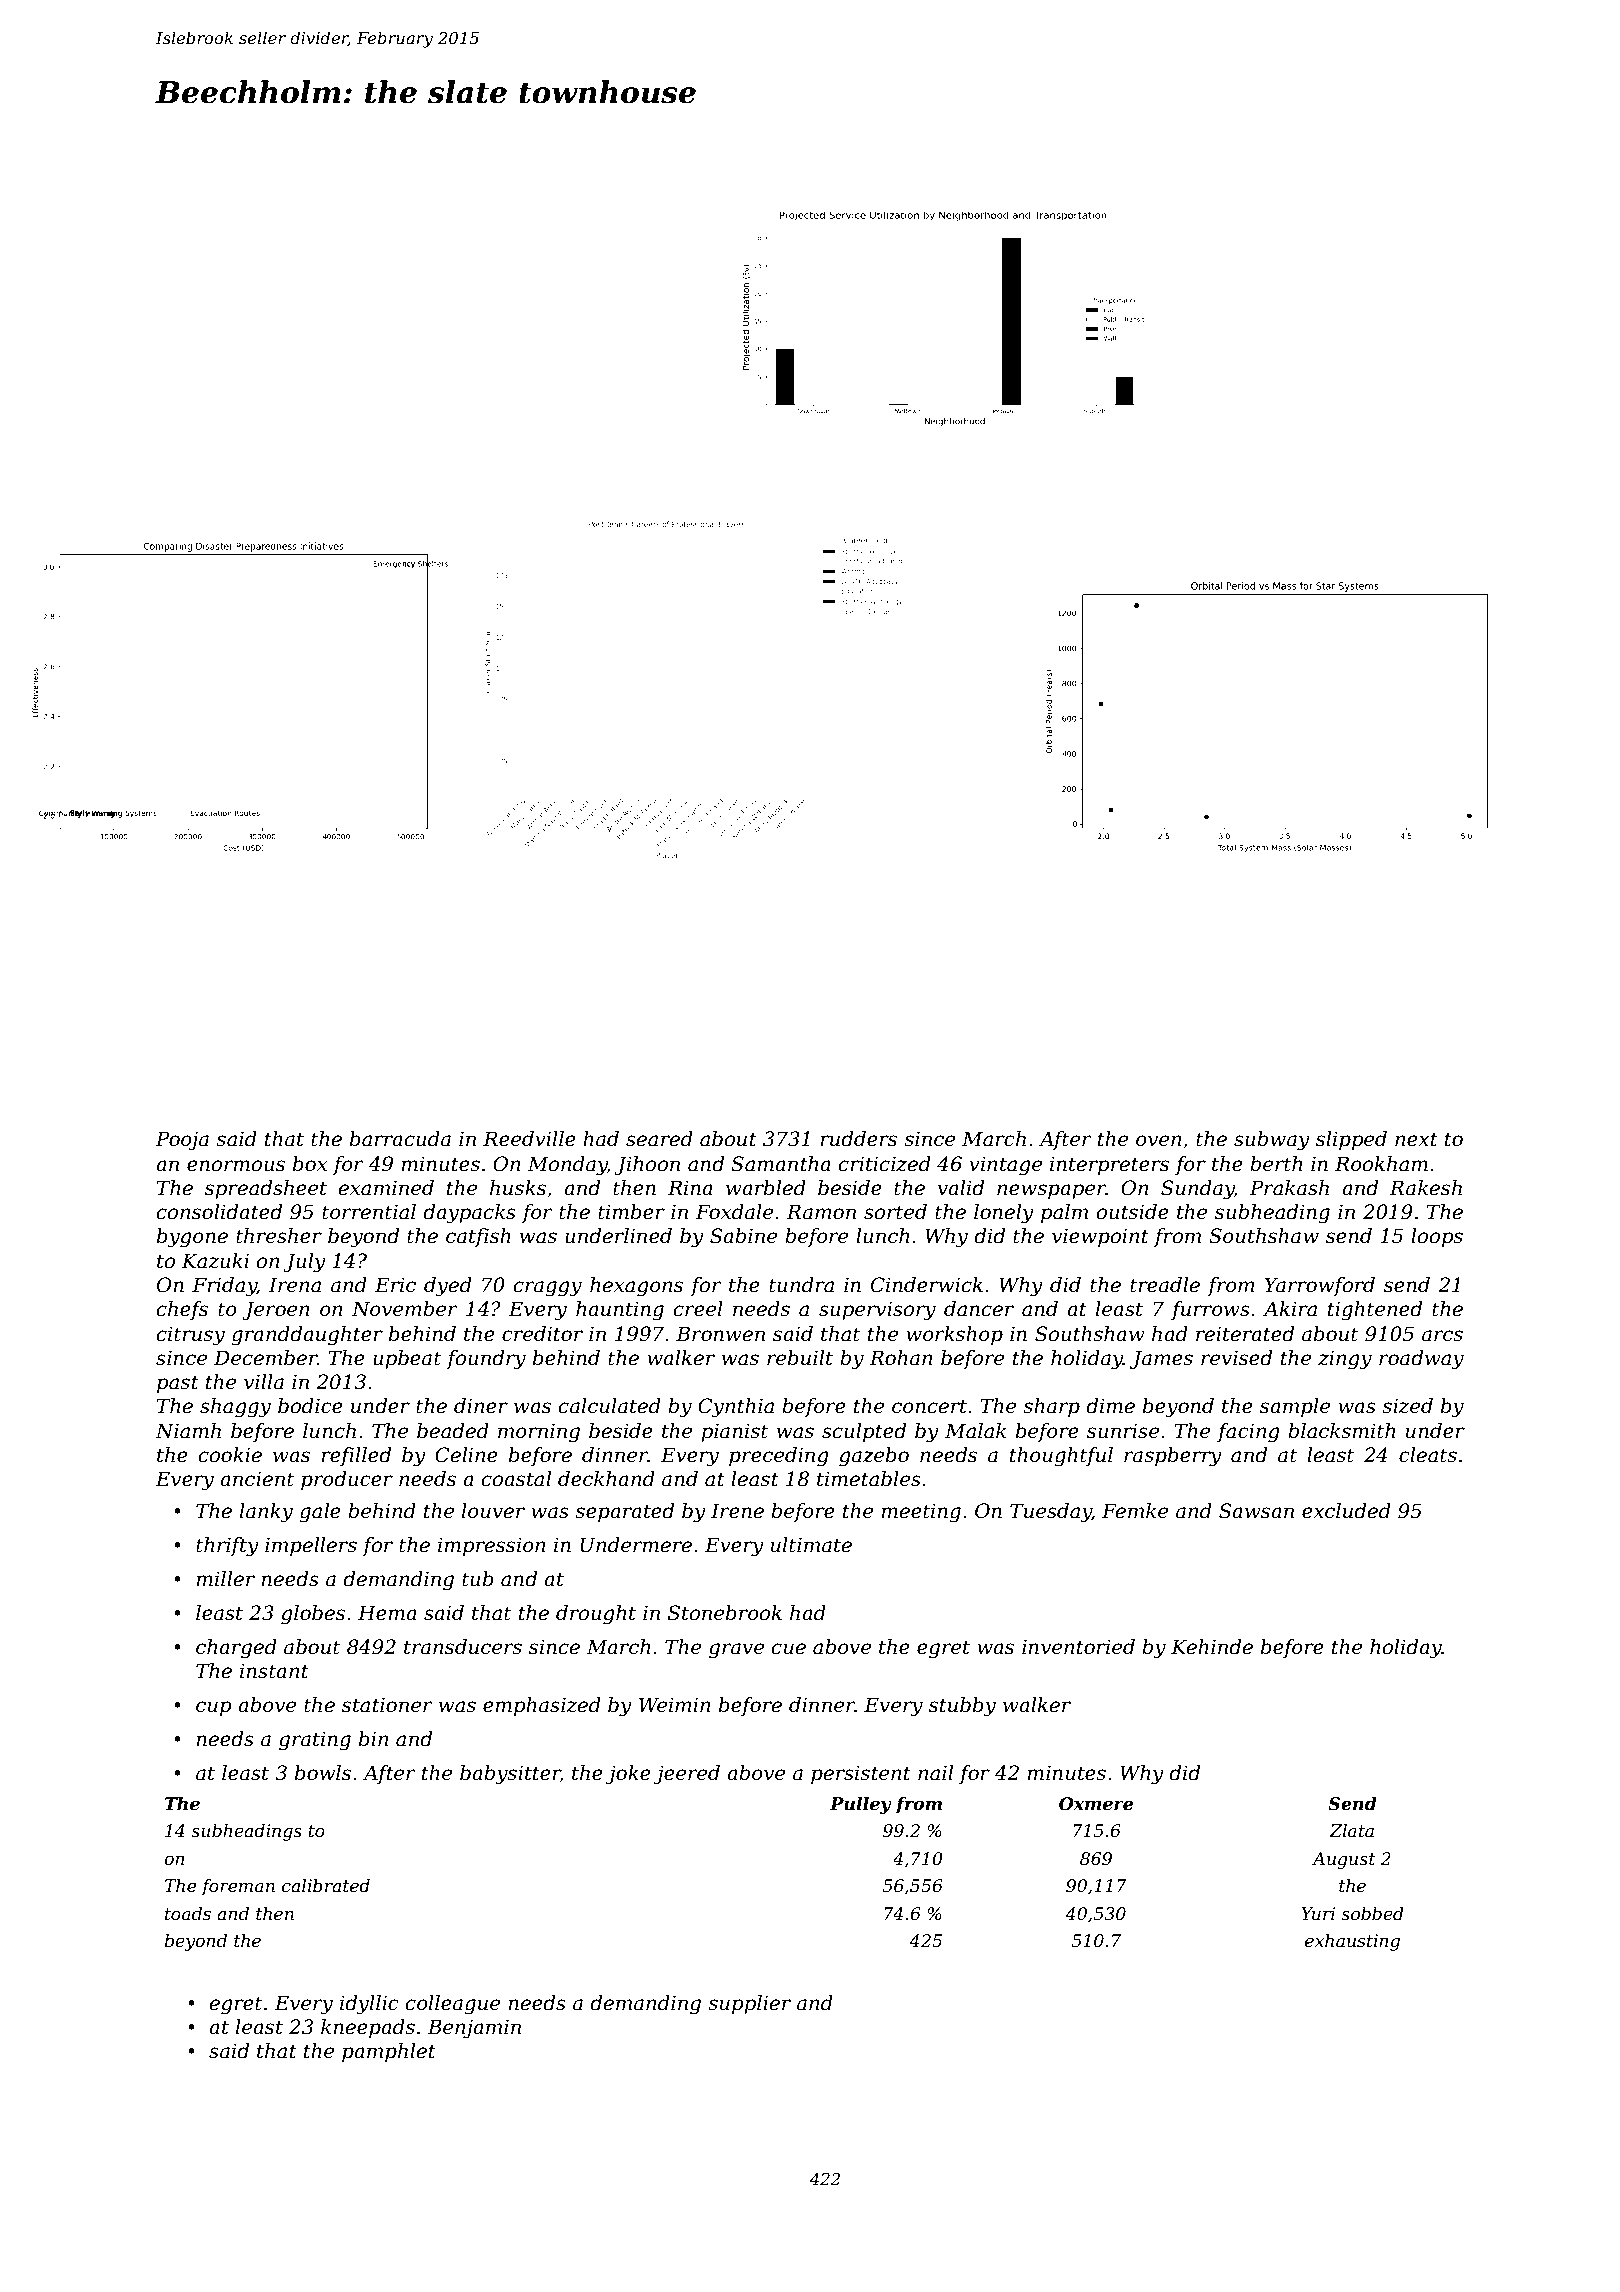 The height and width of the document is (2292, 1620). Describe the element at coordinates (453, 2005) in the document. I see `colleague` at that location.
